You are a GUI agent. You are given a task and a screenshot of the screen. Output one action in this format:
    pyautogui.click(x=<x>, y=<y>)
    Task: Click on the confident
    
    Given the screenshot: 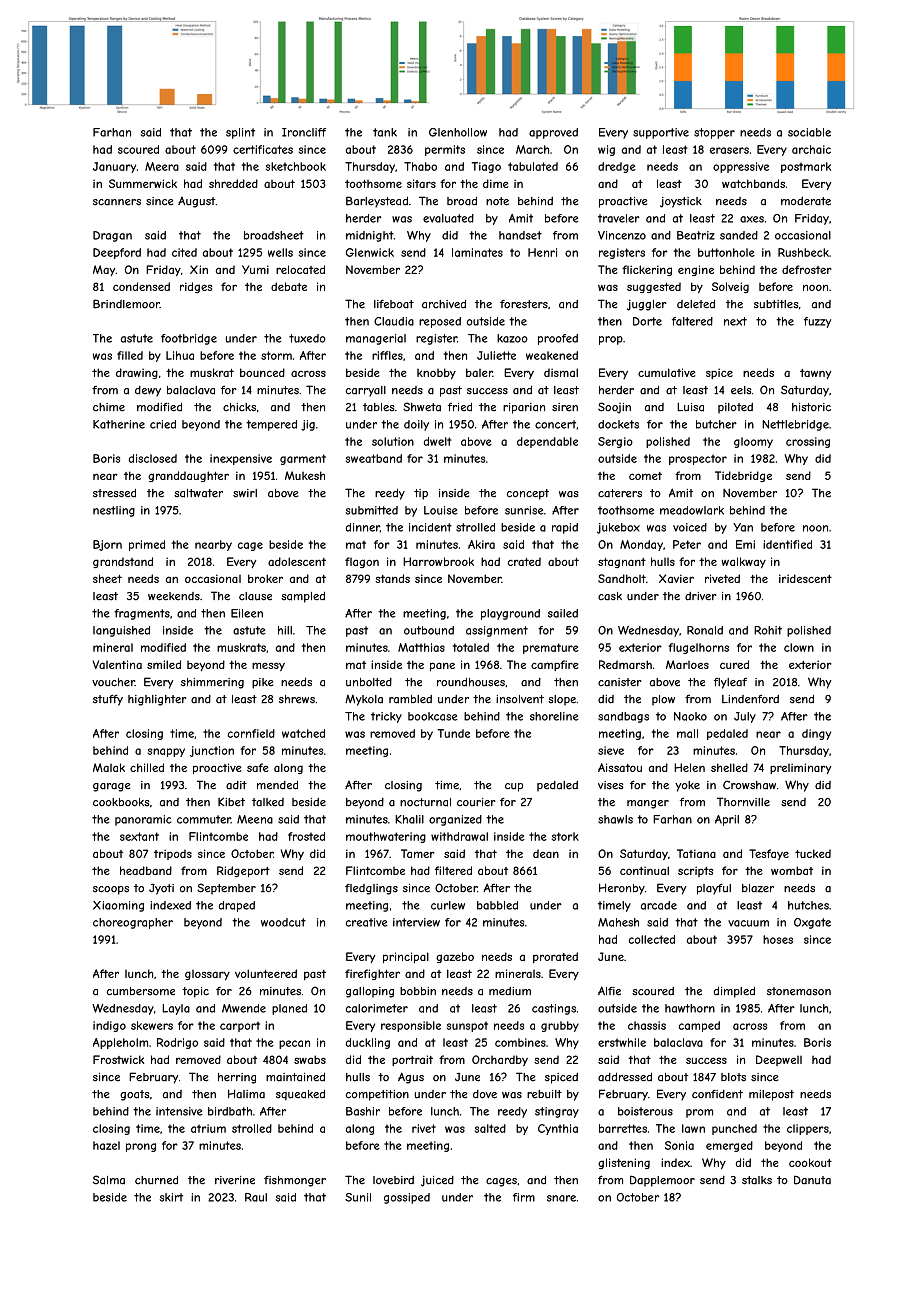 What is the action you would take?
    pyautogui.click(x=717, y=1094)
